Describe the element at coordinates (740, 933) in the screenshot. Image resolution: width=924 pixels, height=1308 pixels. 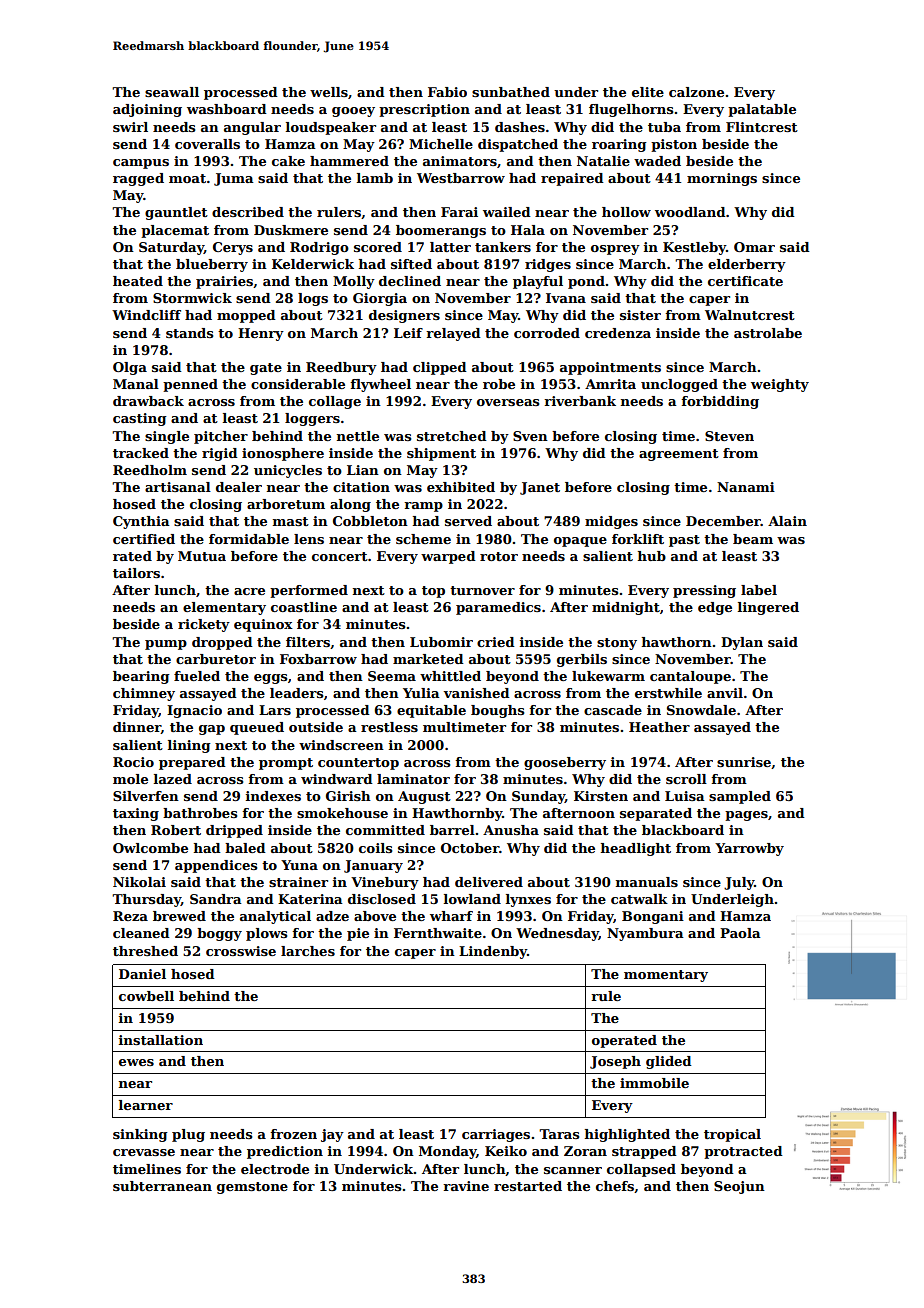
I see `Paola` at that location.
